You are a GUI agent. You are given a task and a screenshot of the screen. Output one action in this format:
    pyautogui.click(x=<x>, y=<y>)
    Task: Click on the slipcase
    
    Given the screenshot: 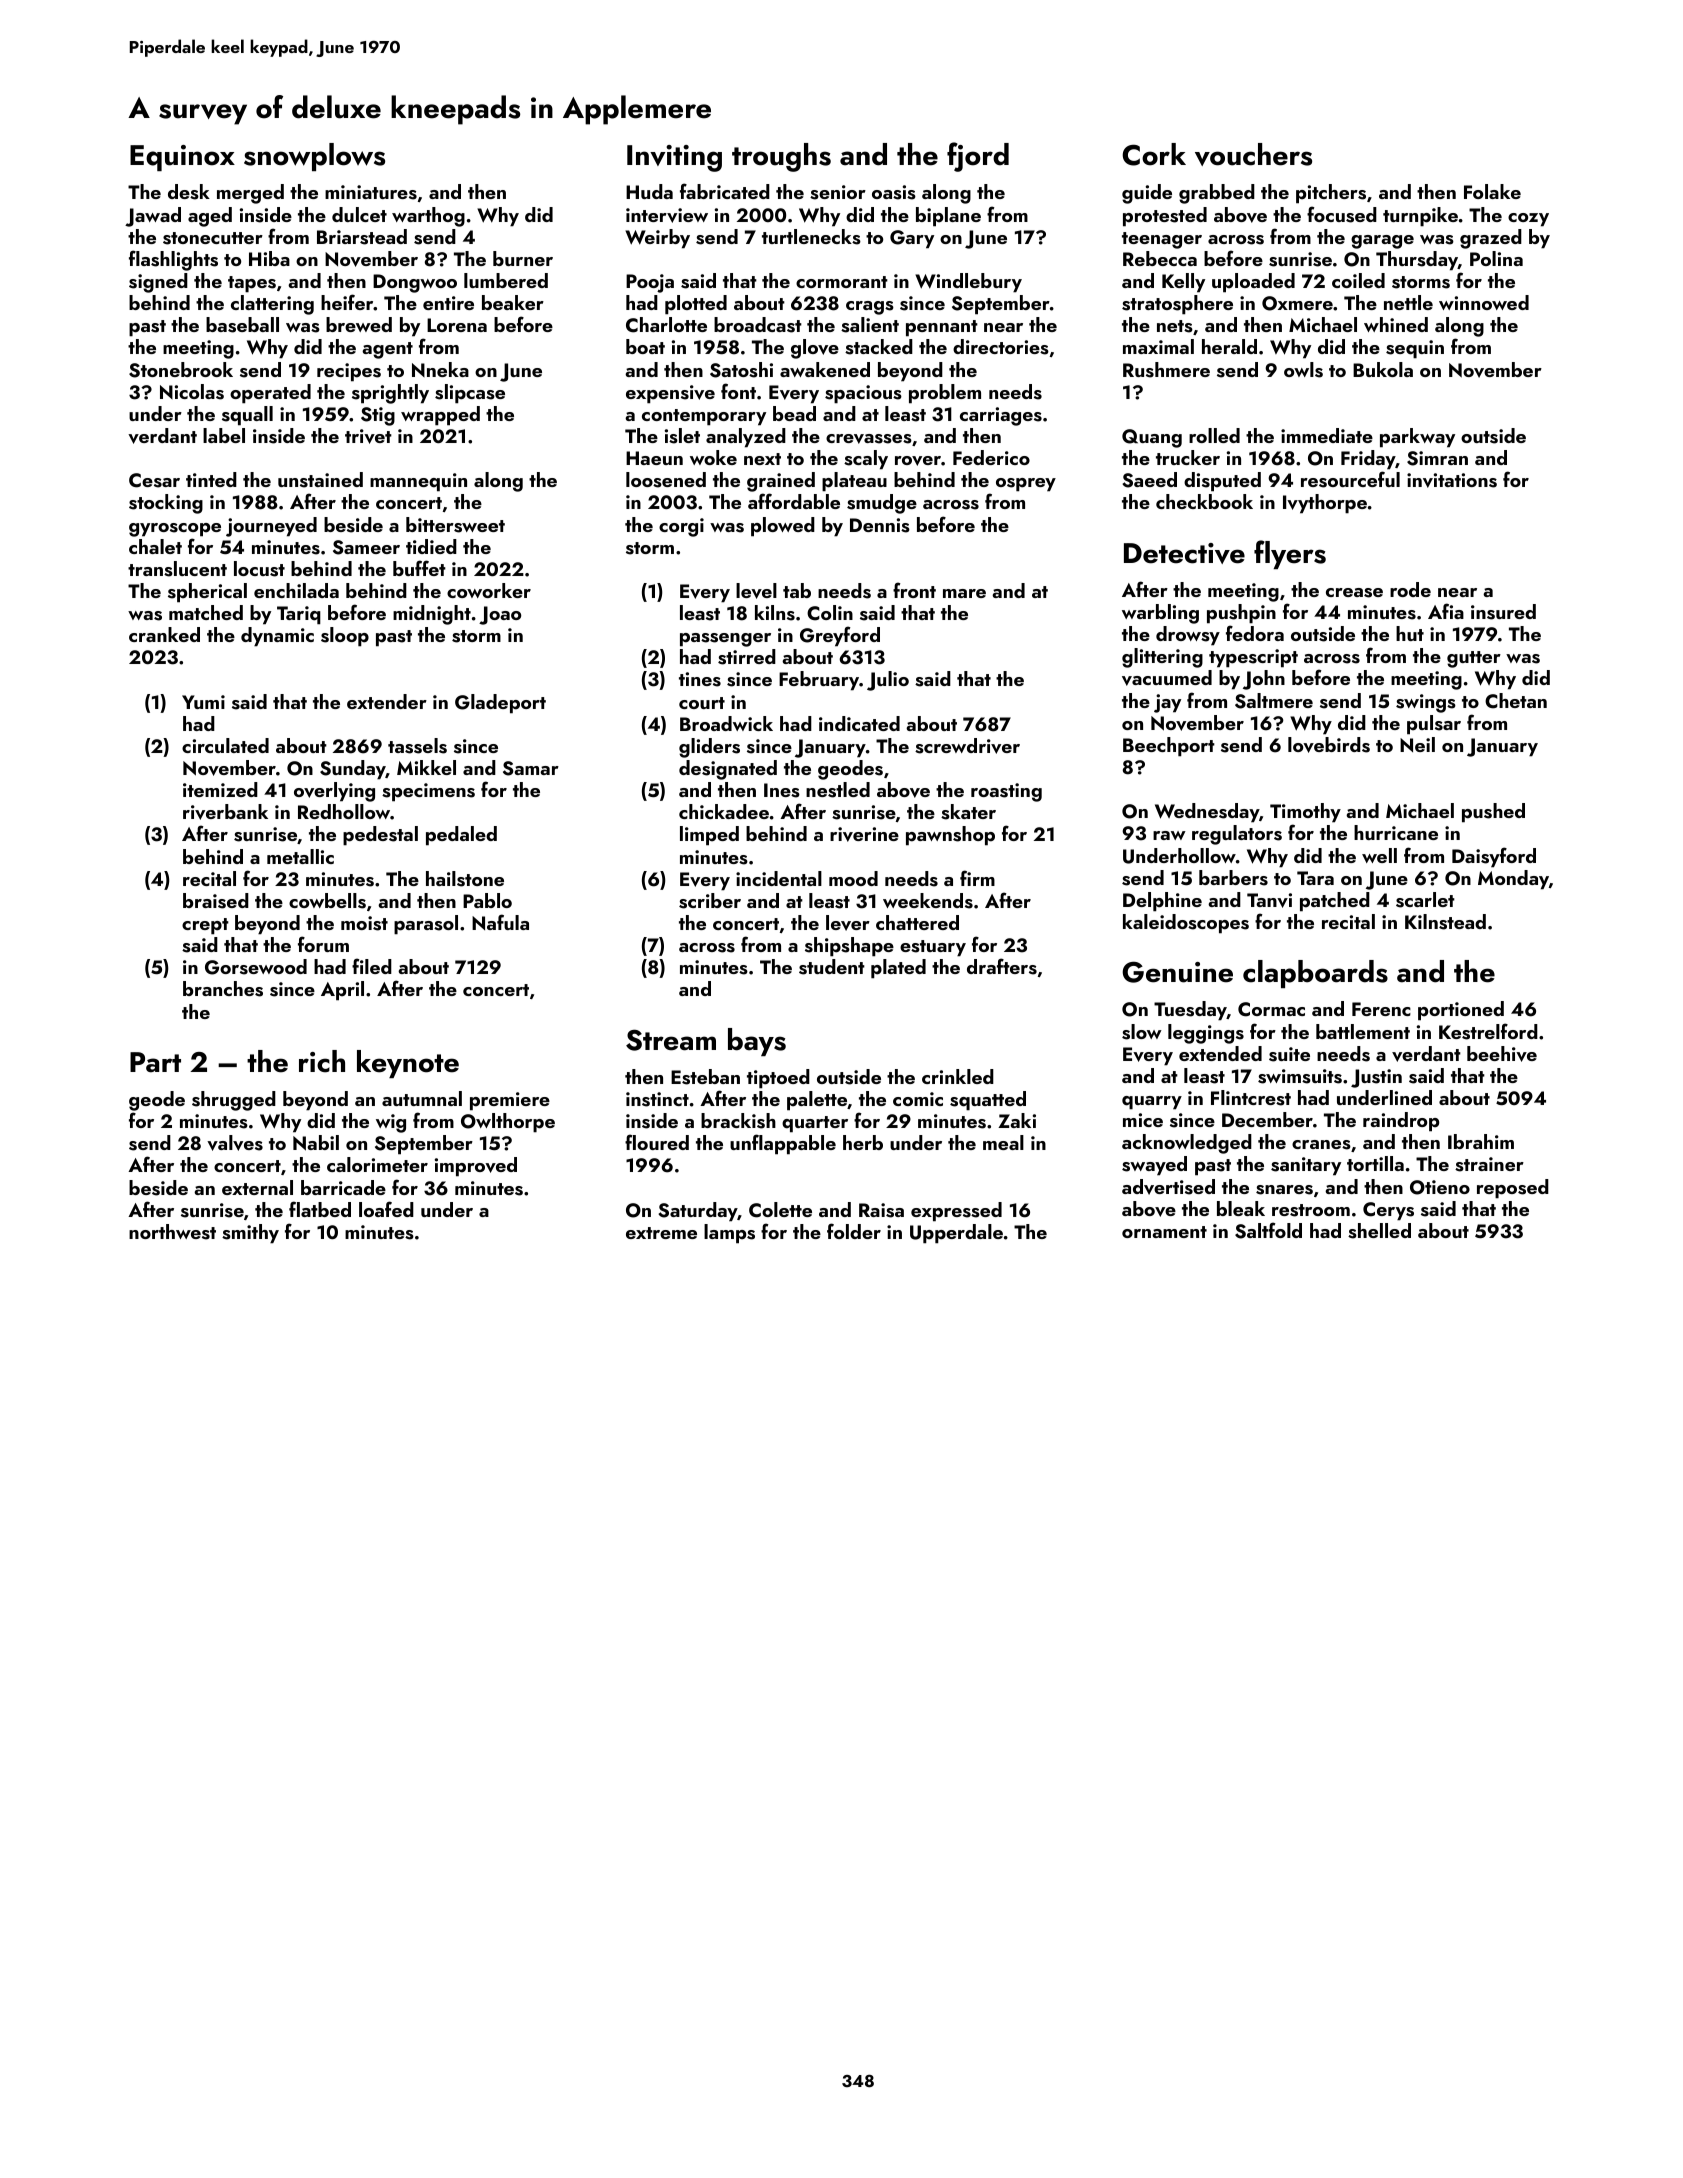 What is the action you would take?
    pyautogui.click(x=470, y=394)
